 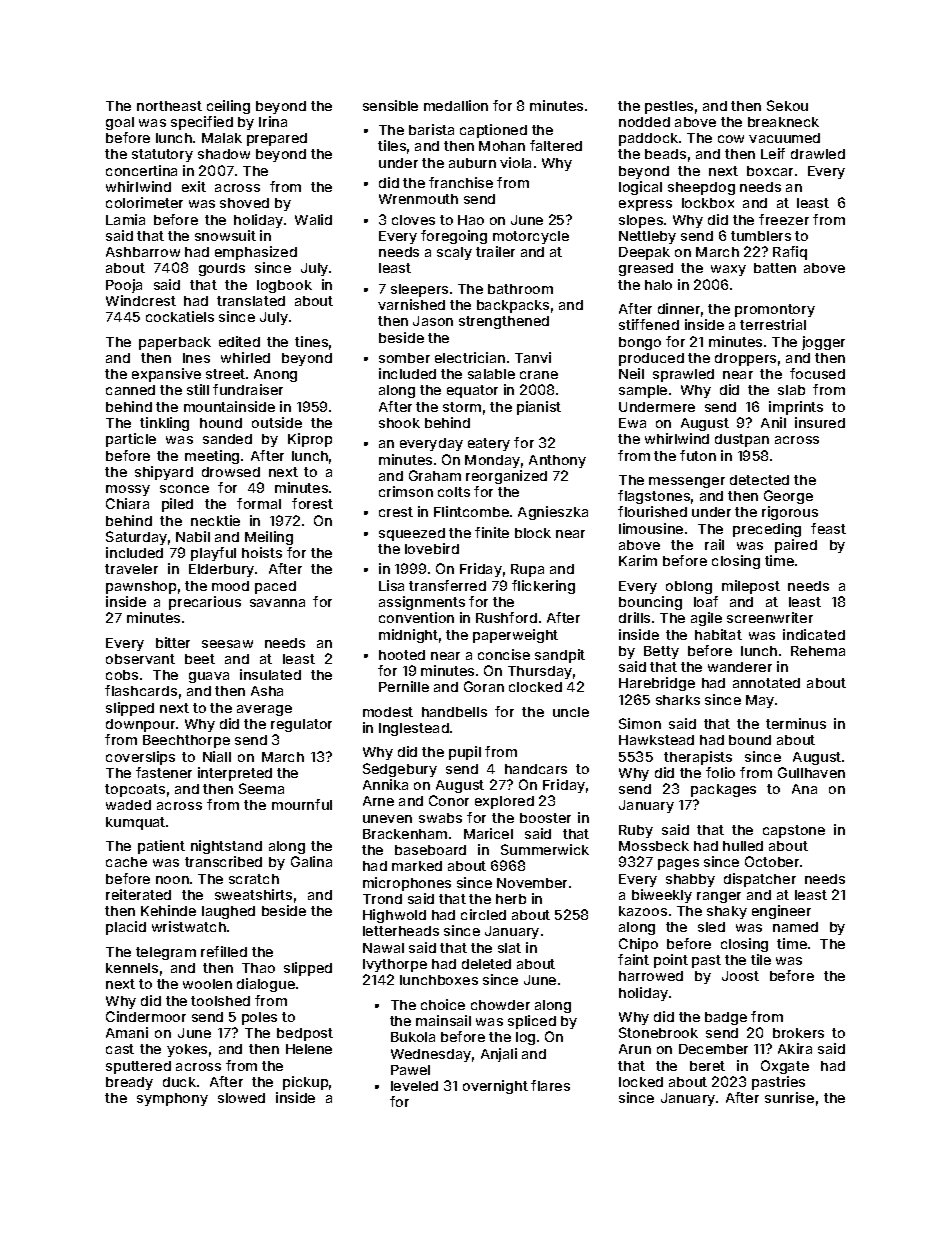 What do you see at coordinates (259, 1018) in the screenshot?
I see `poles` at bounding box center [259, 1018].
